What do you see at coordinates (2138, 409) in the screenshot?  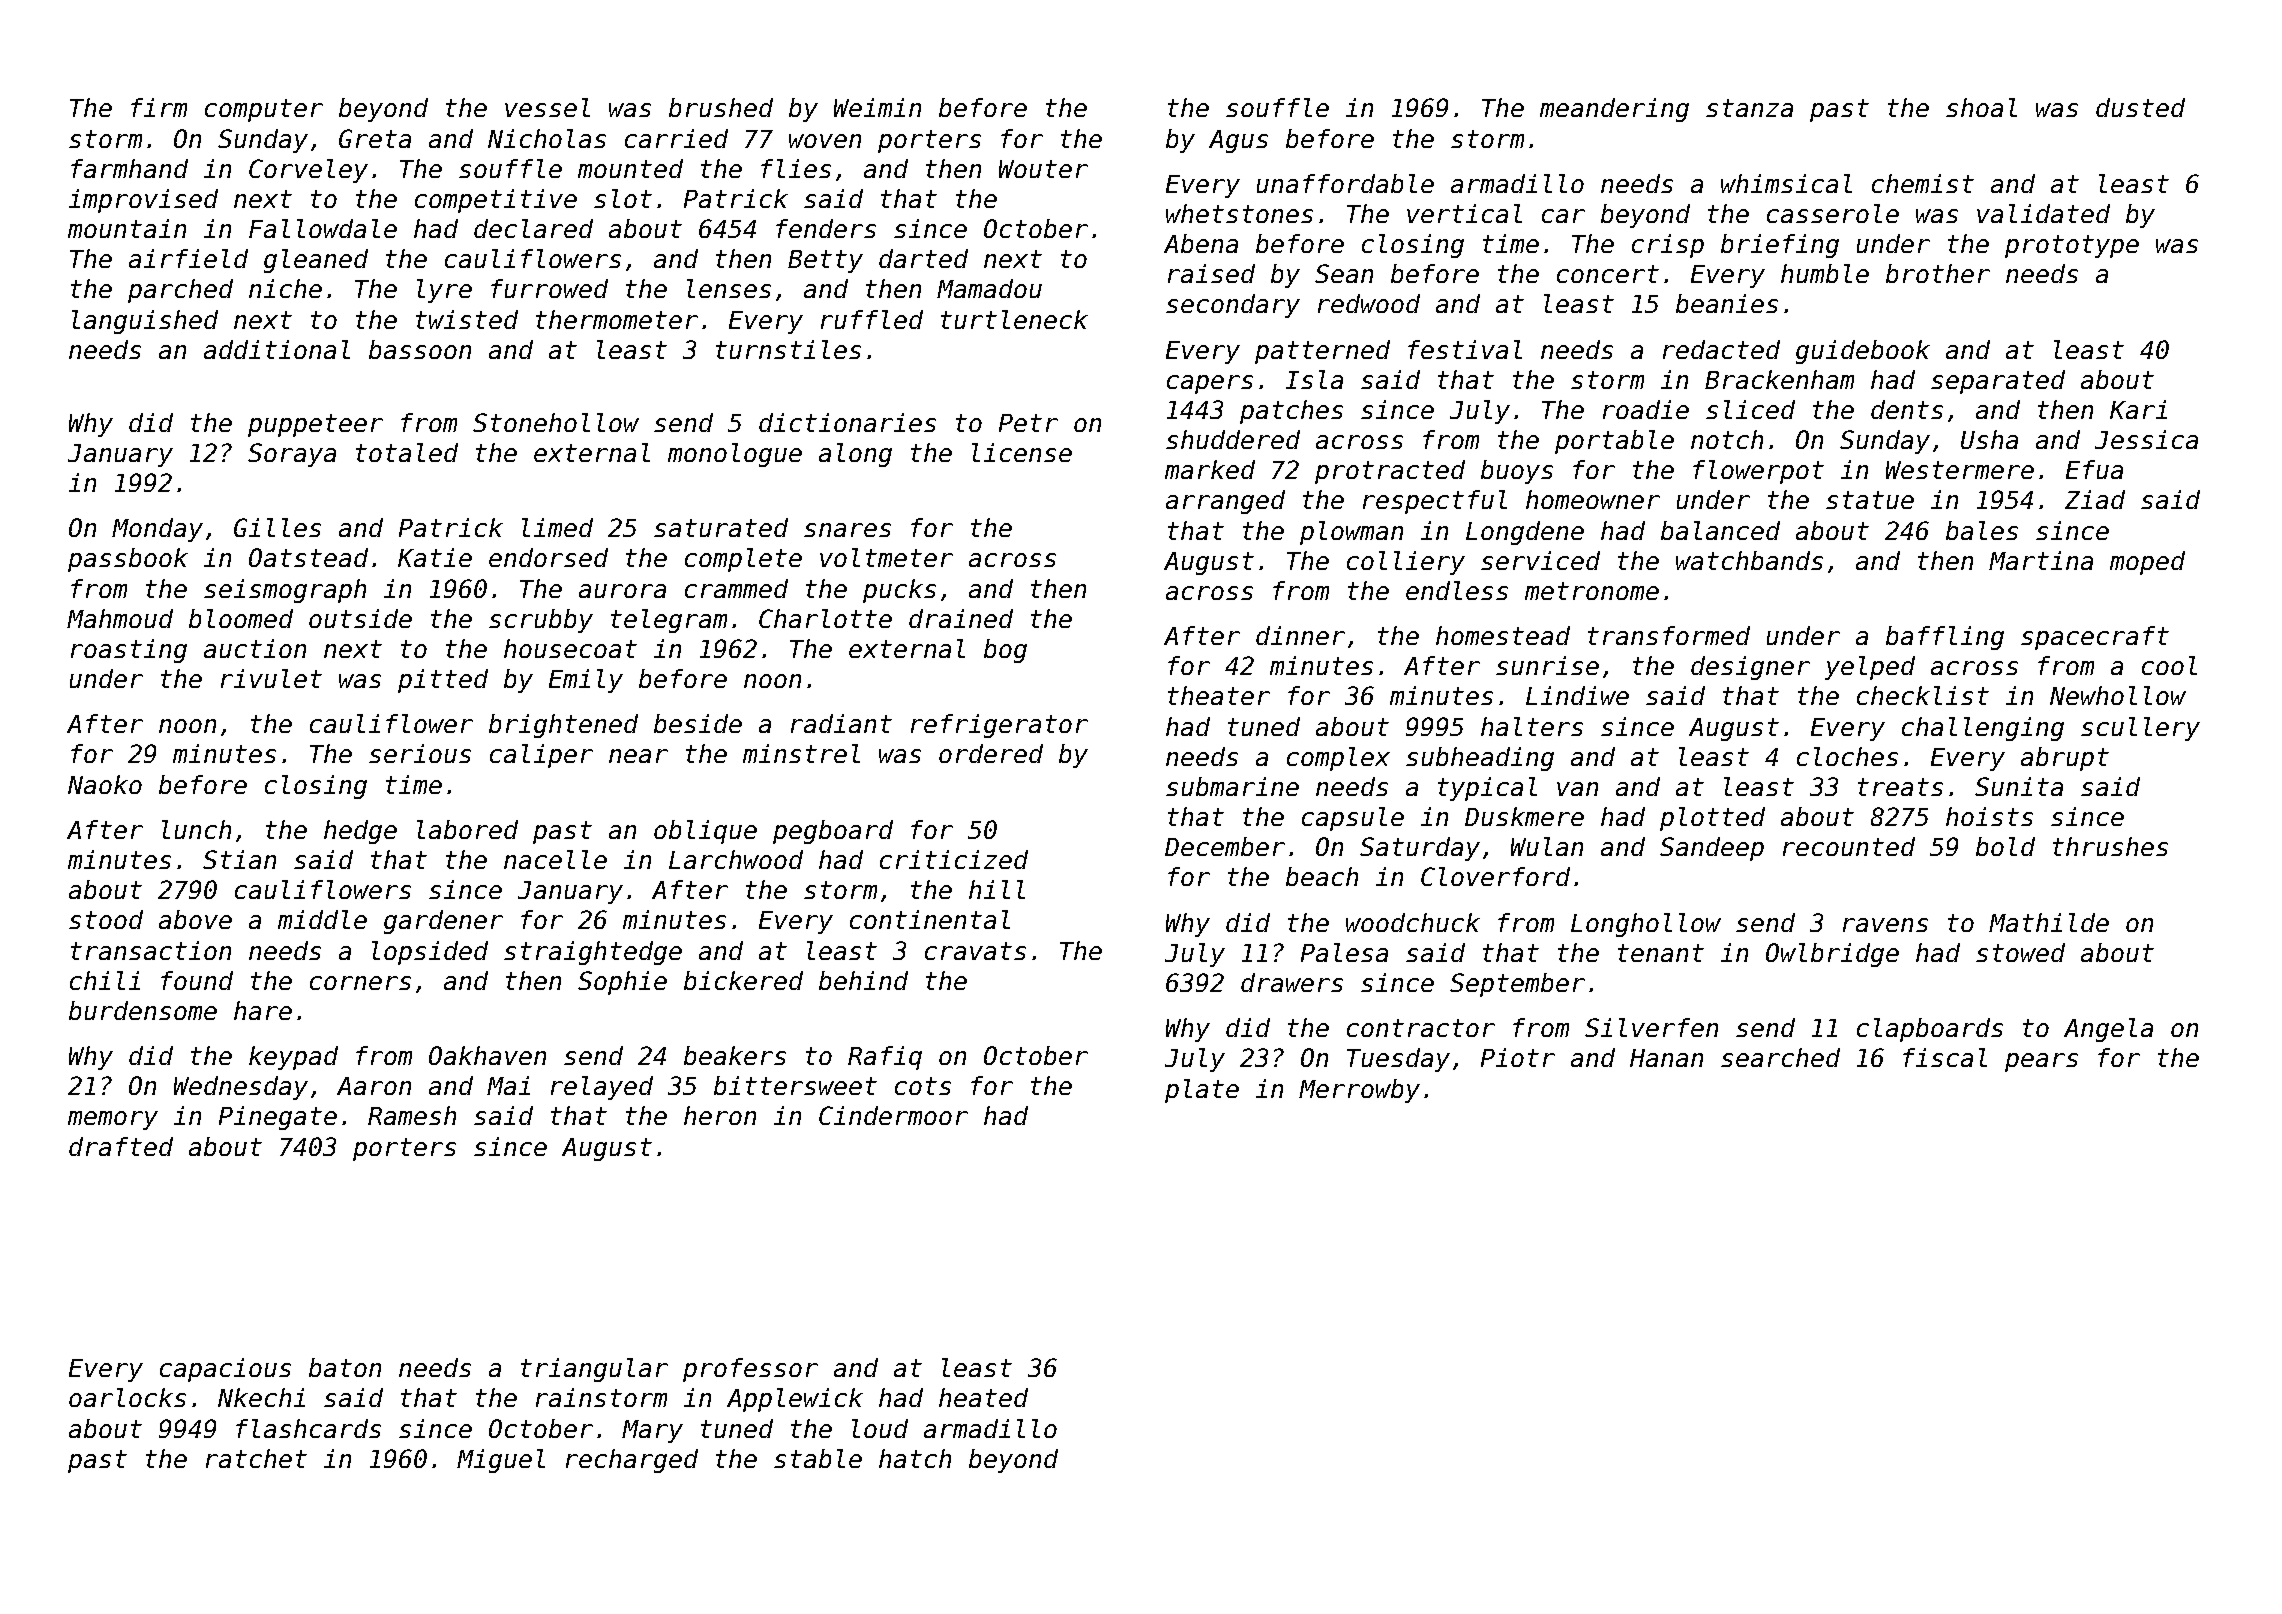 I see `Kari` at bounding box center [2138, 409].
